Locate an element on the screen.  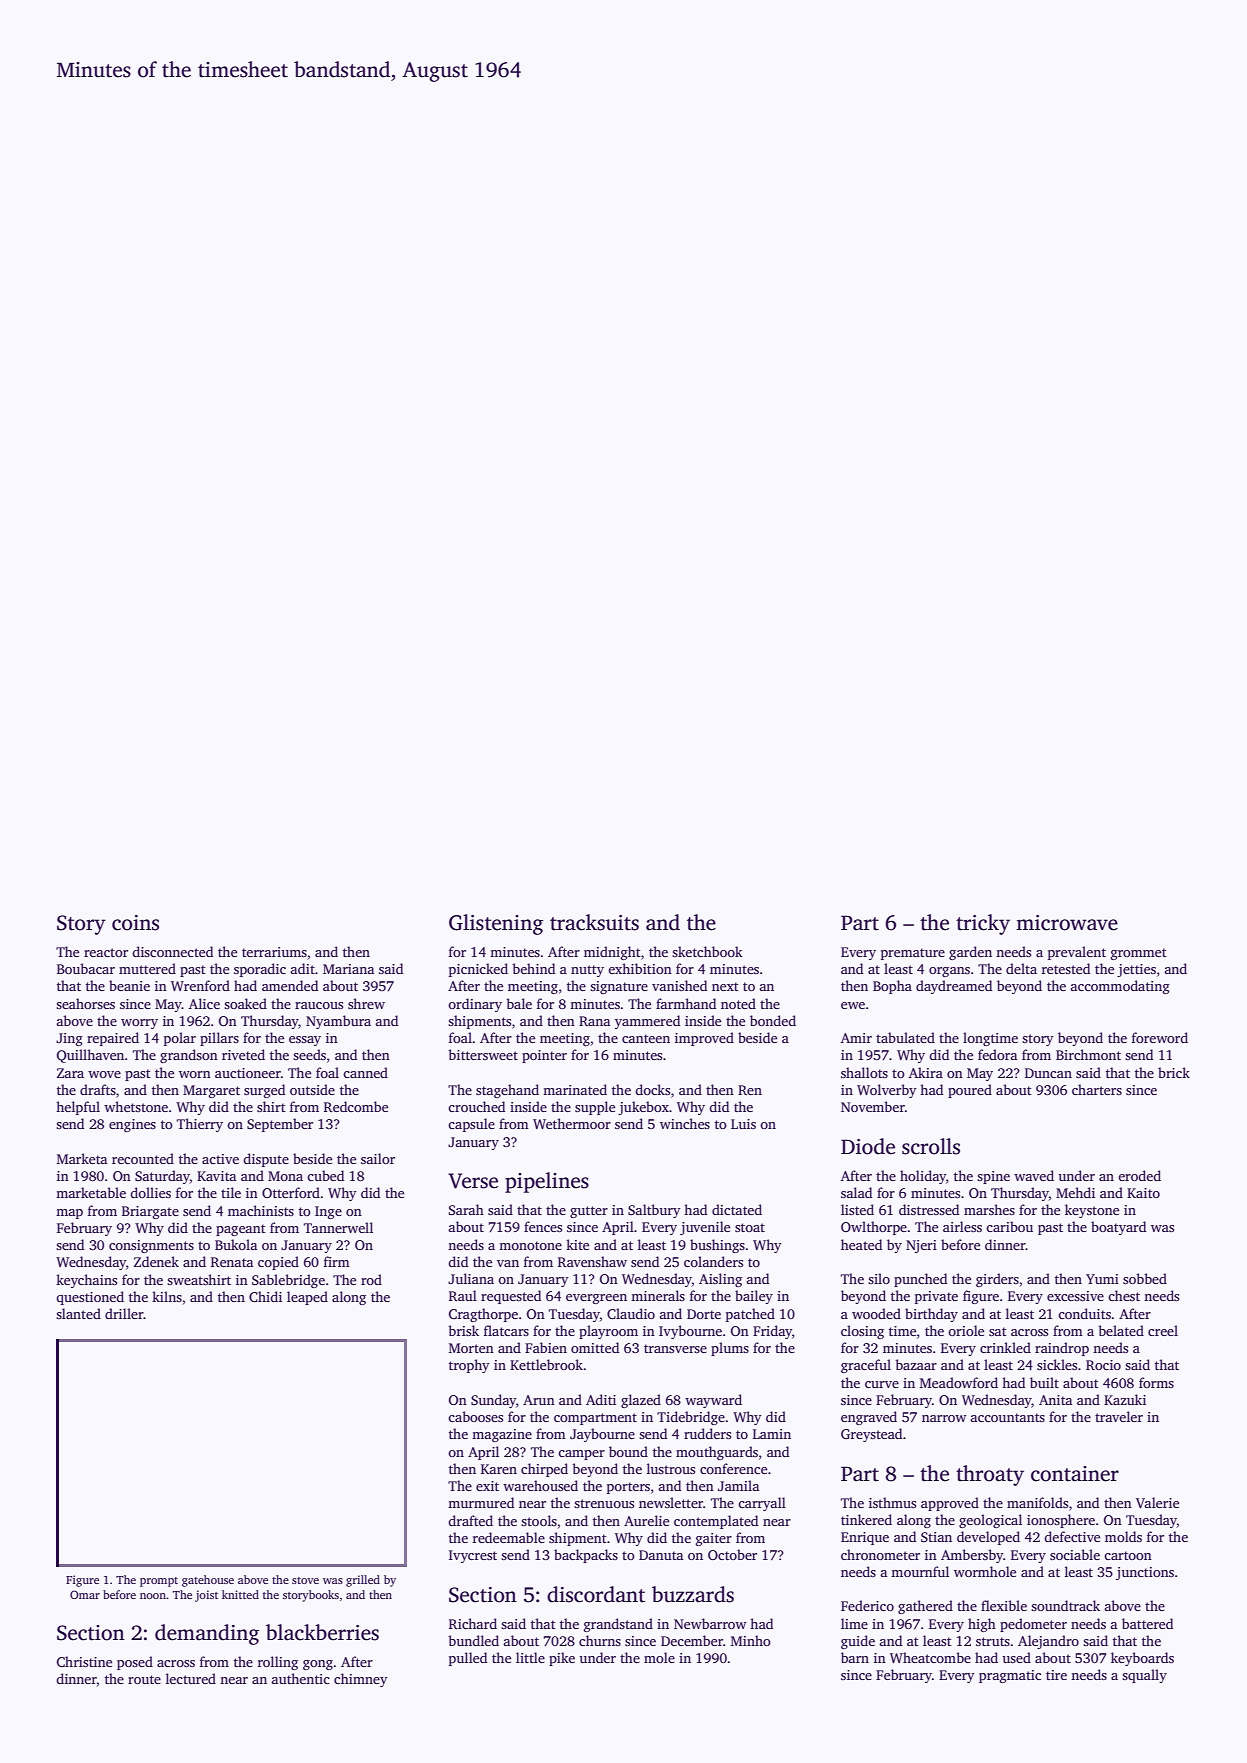
disconnected is located at coordinates (172, 951).
